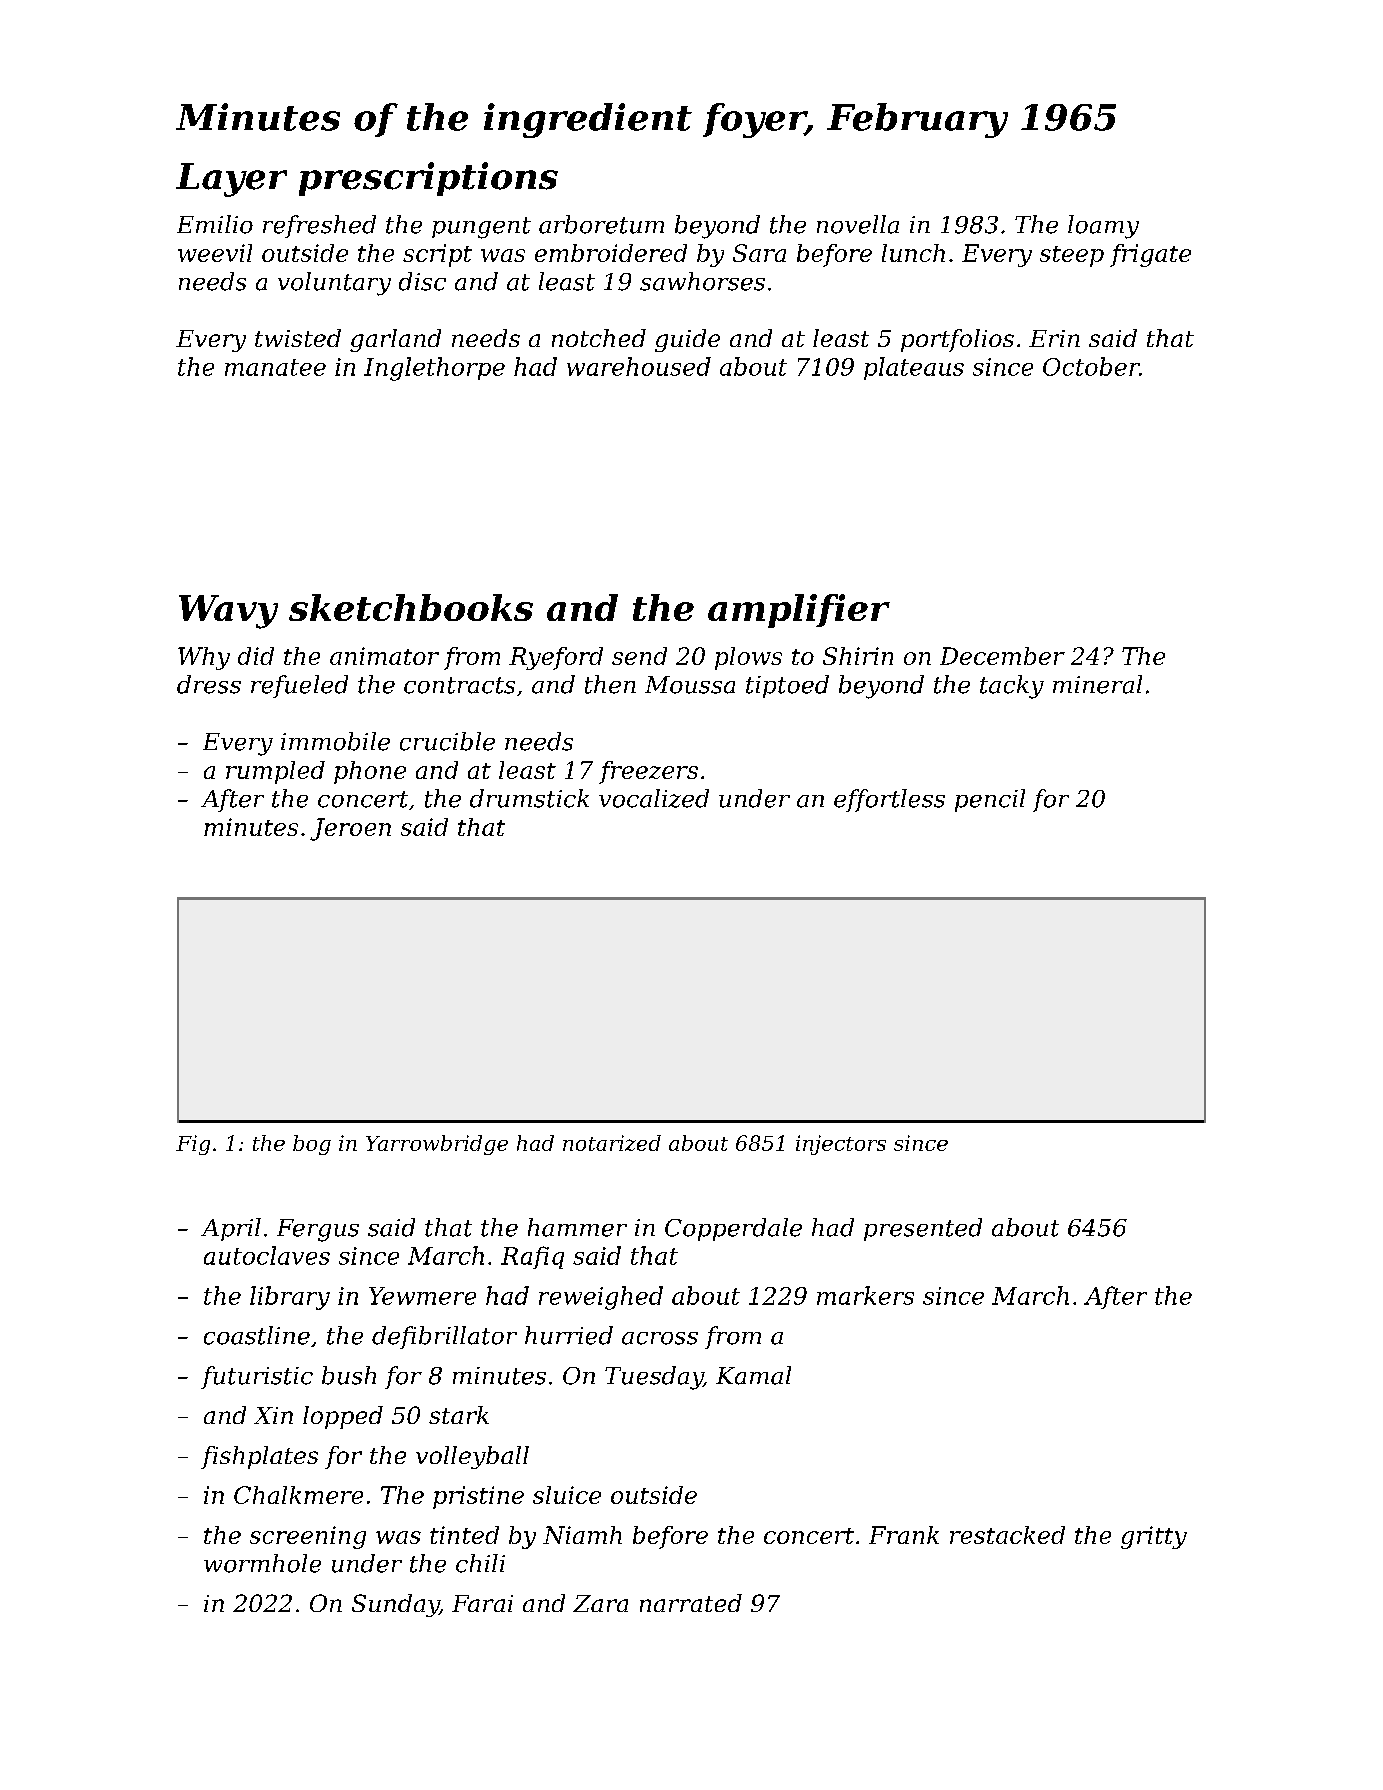 This page has width=1383, height=1790. Describe the element at coordinates (267, 1255) in the page. I see `autoclaves` at that location.
